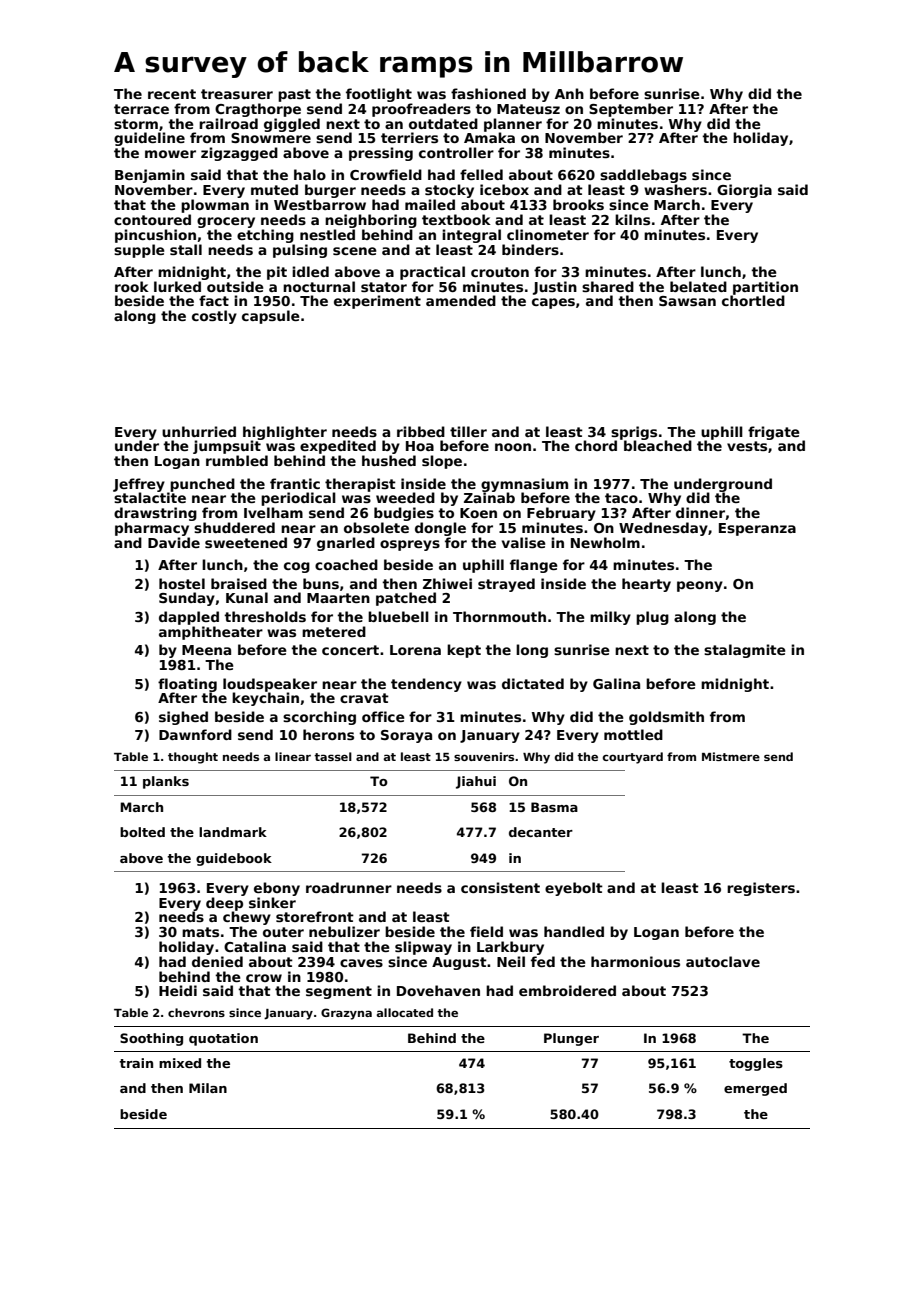  Describe the element at coordinates (233, 832) in the screenshot. I see `landmark` at that location.
